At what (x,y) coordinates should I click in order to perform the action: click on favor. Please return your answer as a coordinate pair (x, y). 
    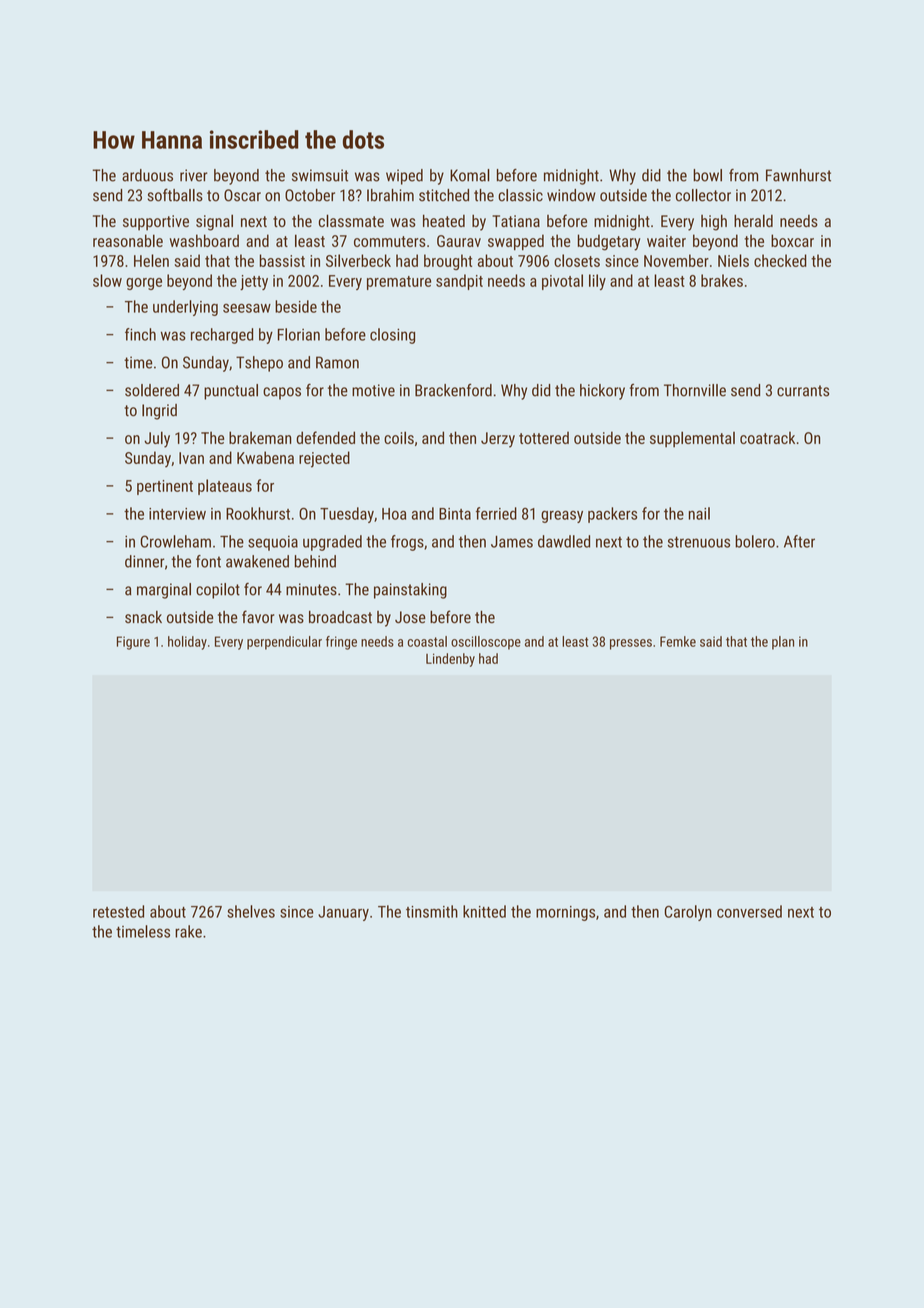
    Looking at the image, I should click on (258, 616).
